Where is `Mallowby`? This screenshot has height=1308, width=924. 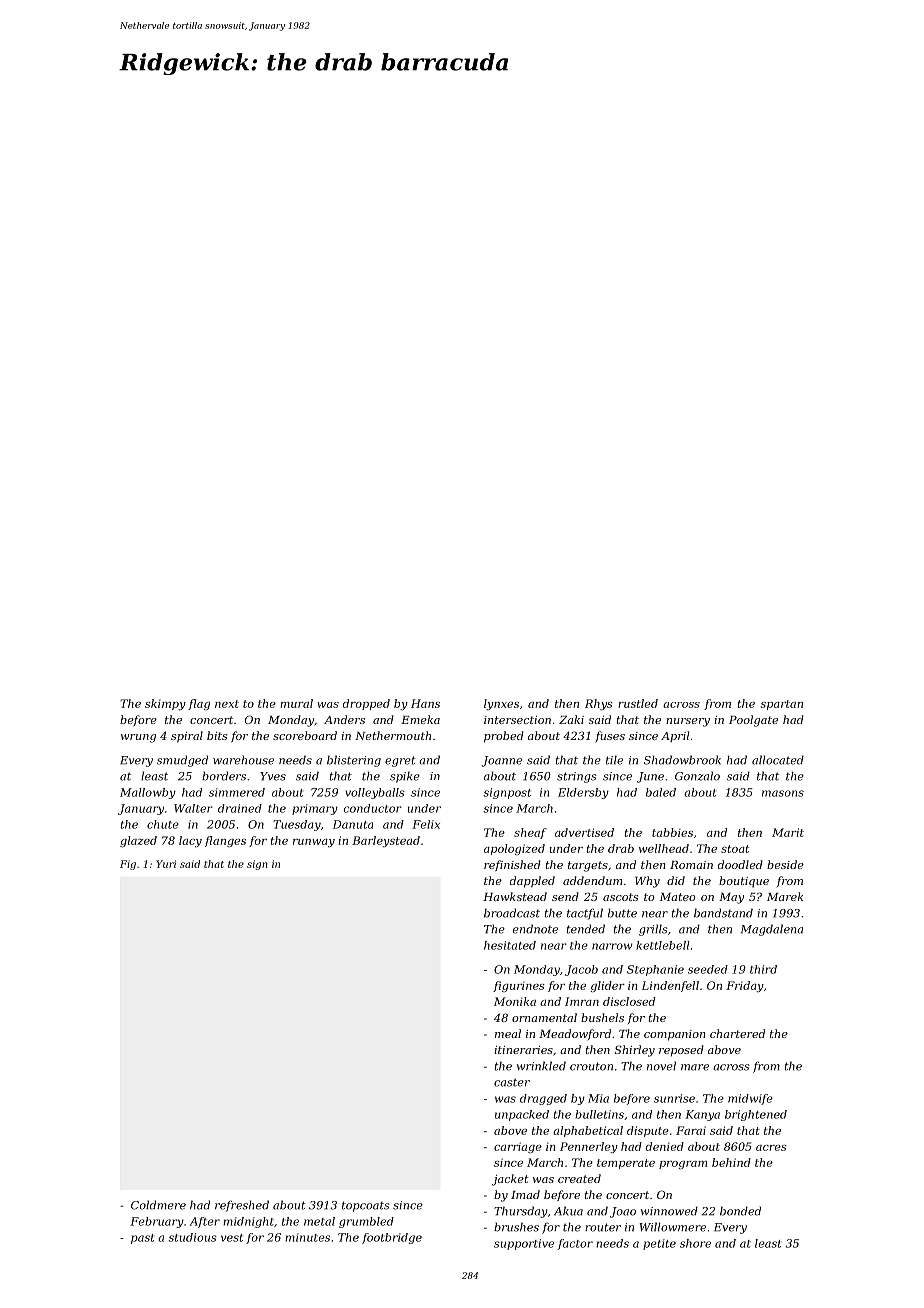
Mallowby is located at coordinates (148, 793).
